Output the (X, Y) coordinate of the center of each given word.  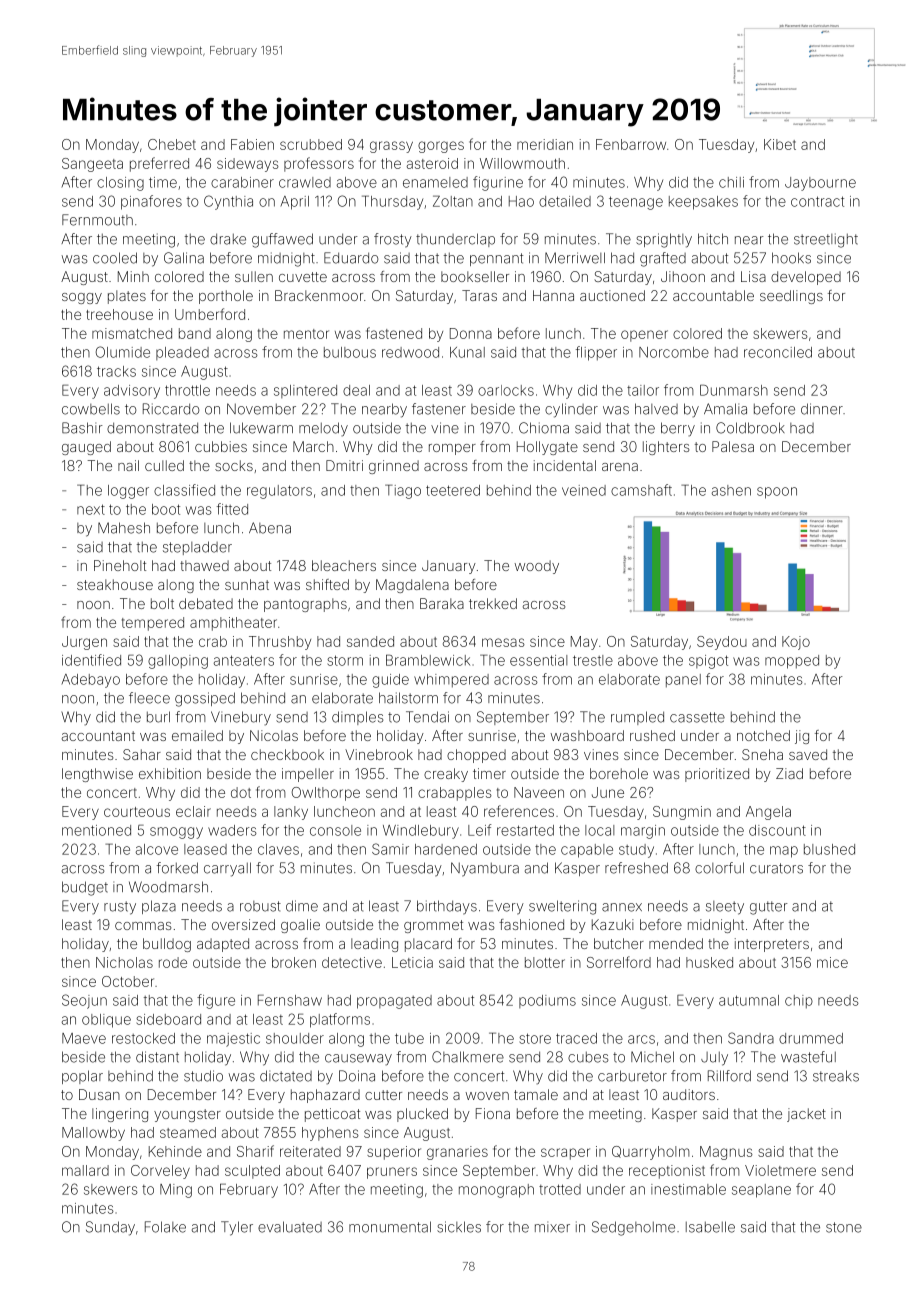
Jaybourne (820, 184)
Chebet (172, 144)
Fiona (493, 1113)
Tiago (403, 491)
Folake (165, 1227)
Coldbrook (750, 428)
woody (537, 567)
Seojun (84, 1001)
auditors (689, 1094)
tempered (153, 624)
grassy (391, 147)
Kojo (796, 643)
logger (128, 492)
